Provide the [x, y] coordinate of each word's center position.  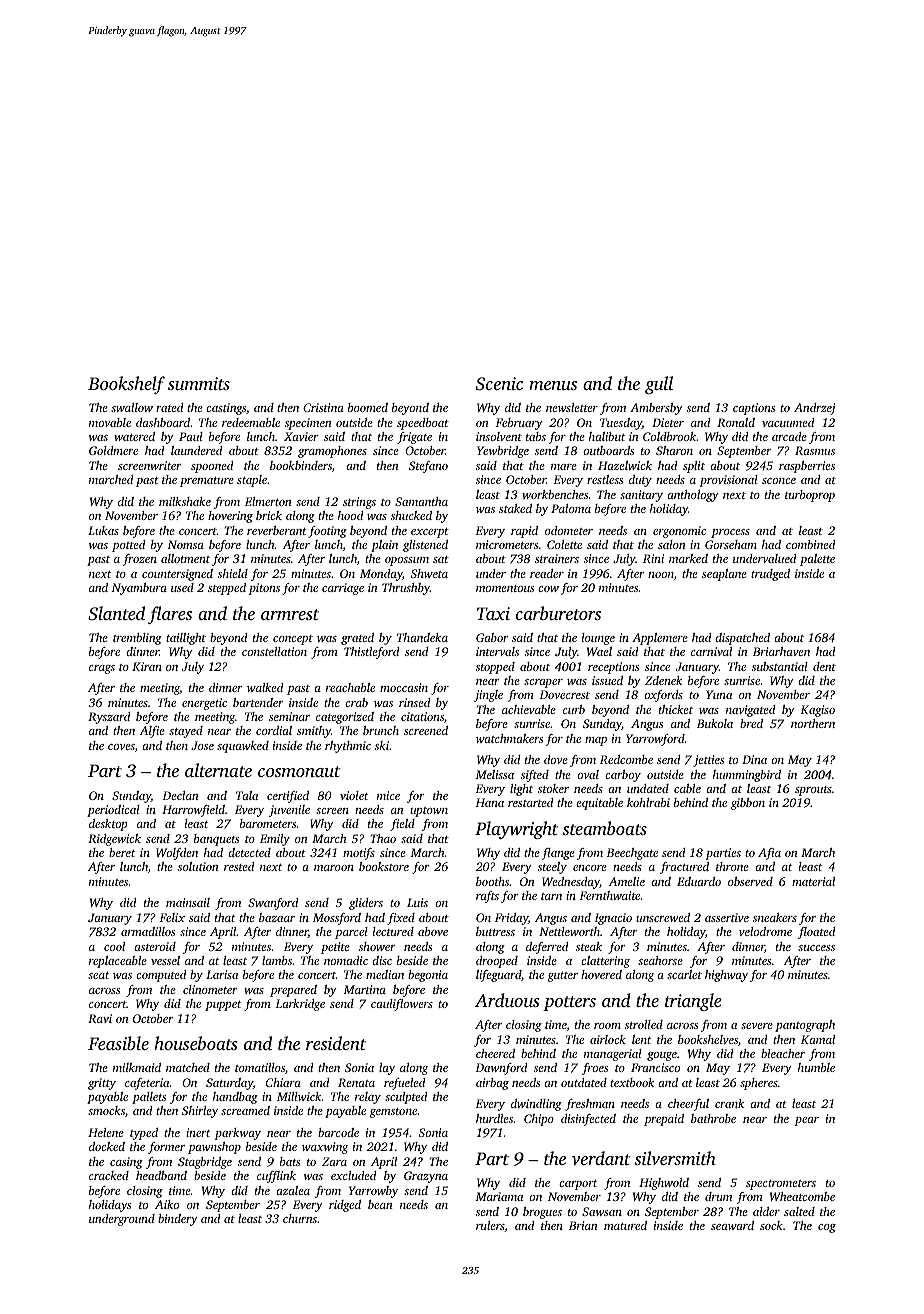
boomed [368, 407]
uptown [429, 812]
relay [368, 1098]
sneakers [775, 917]
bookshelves [708, 1039]
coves [121, 747]
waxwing [325, 1148]
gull [659, 385]
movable [110, 422]
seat [98, 975]
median [385, 974]
